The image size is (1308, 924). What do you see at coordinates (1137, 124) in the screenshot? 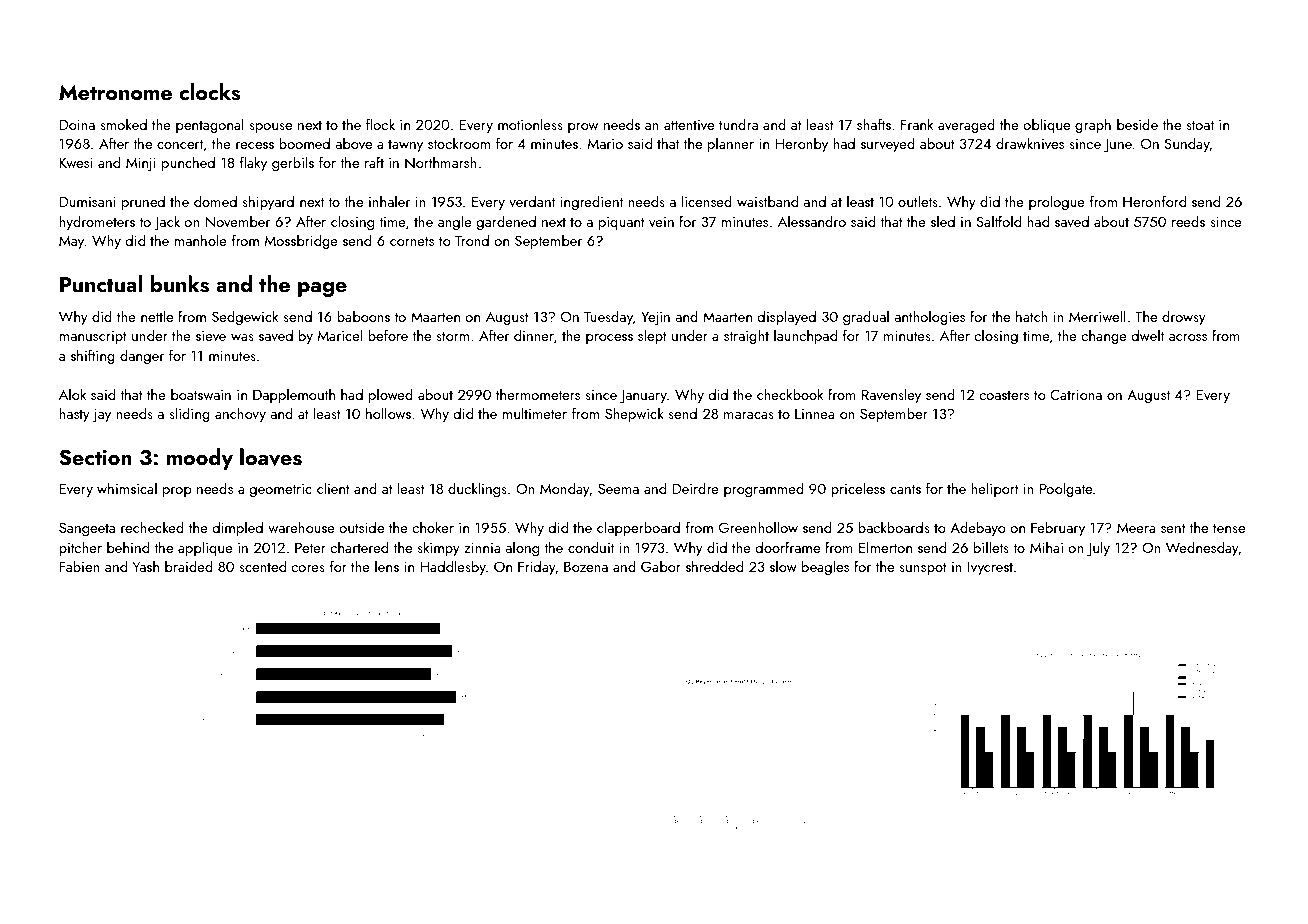
I see `beside` at bounding box center [1137, 124].
